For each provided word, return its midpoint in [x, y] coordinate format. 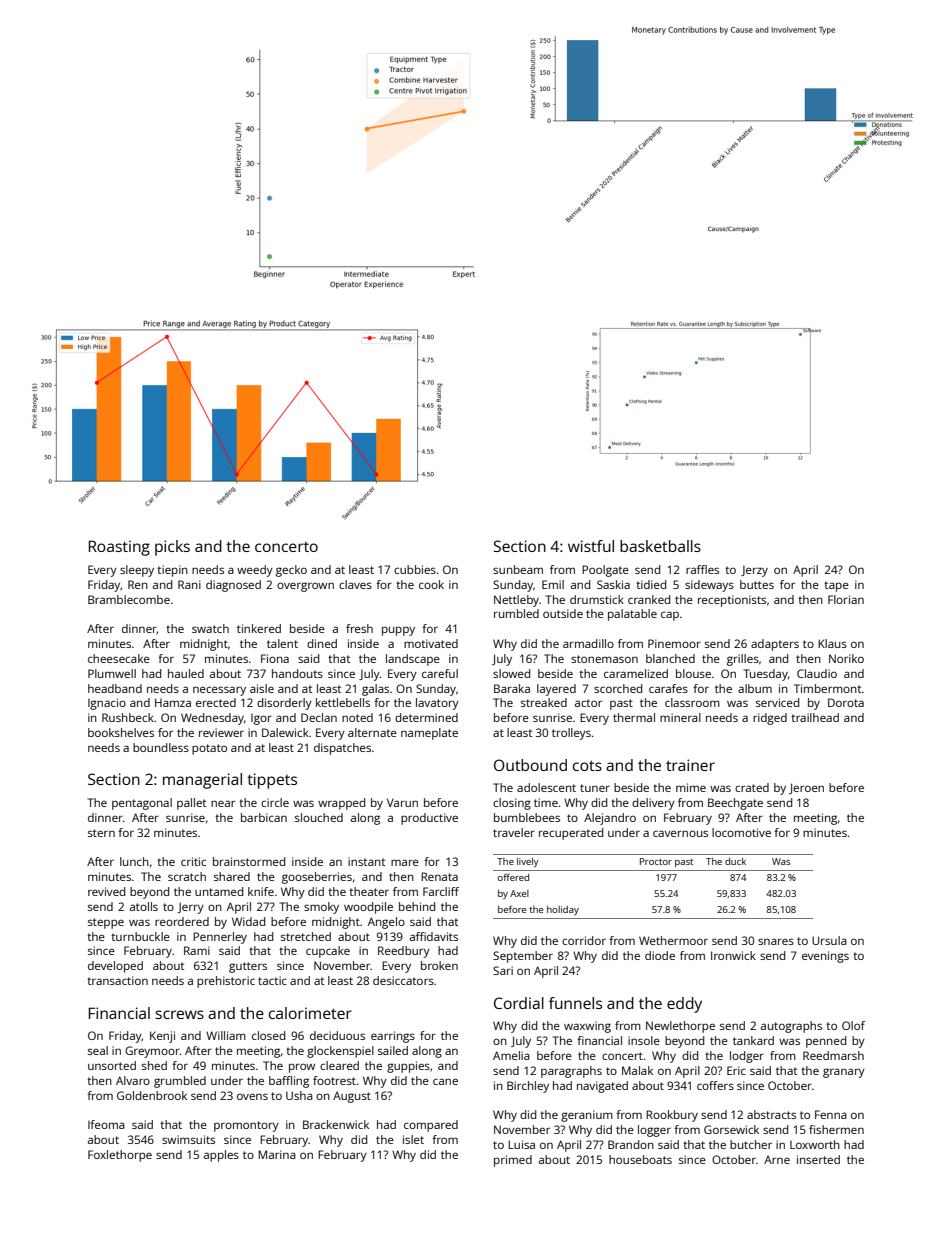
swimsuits [188, 1139]
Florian [846, 599]
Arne [777, 1160]
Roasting [119, 548]
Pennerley [220, 938]
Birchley [528, 1087]
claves [355, 584]
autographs [791, 1027]
